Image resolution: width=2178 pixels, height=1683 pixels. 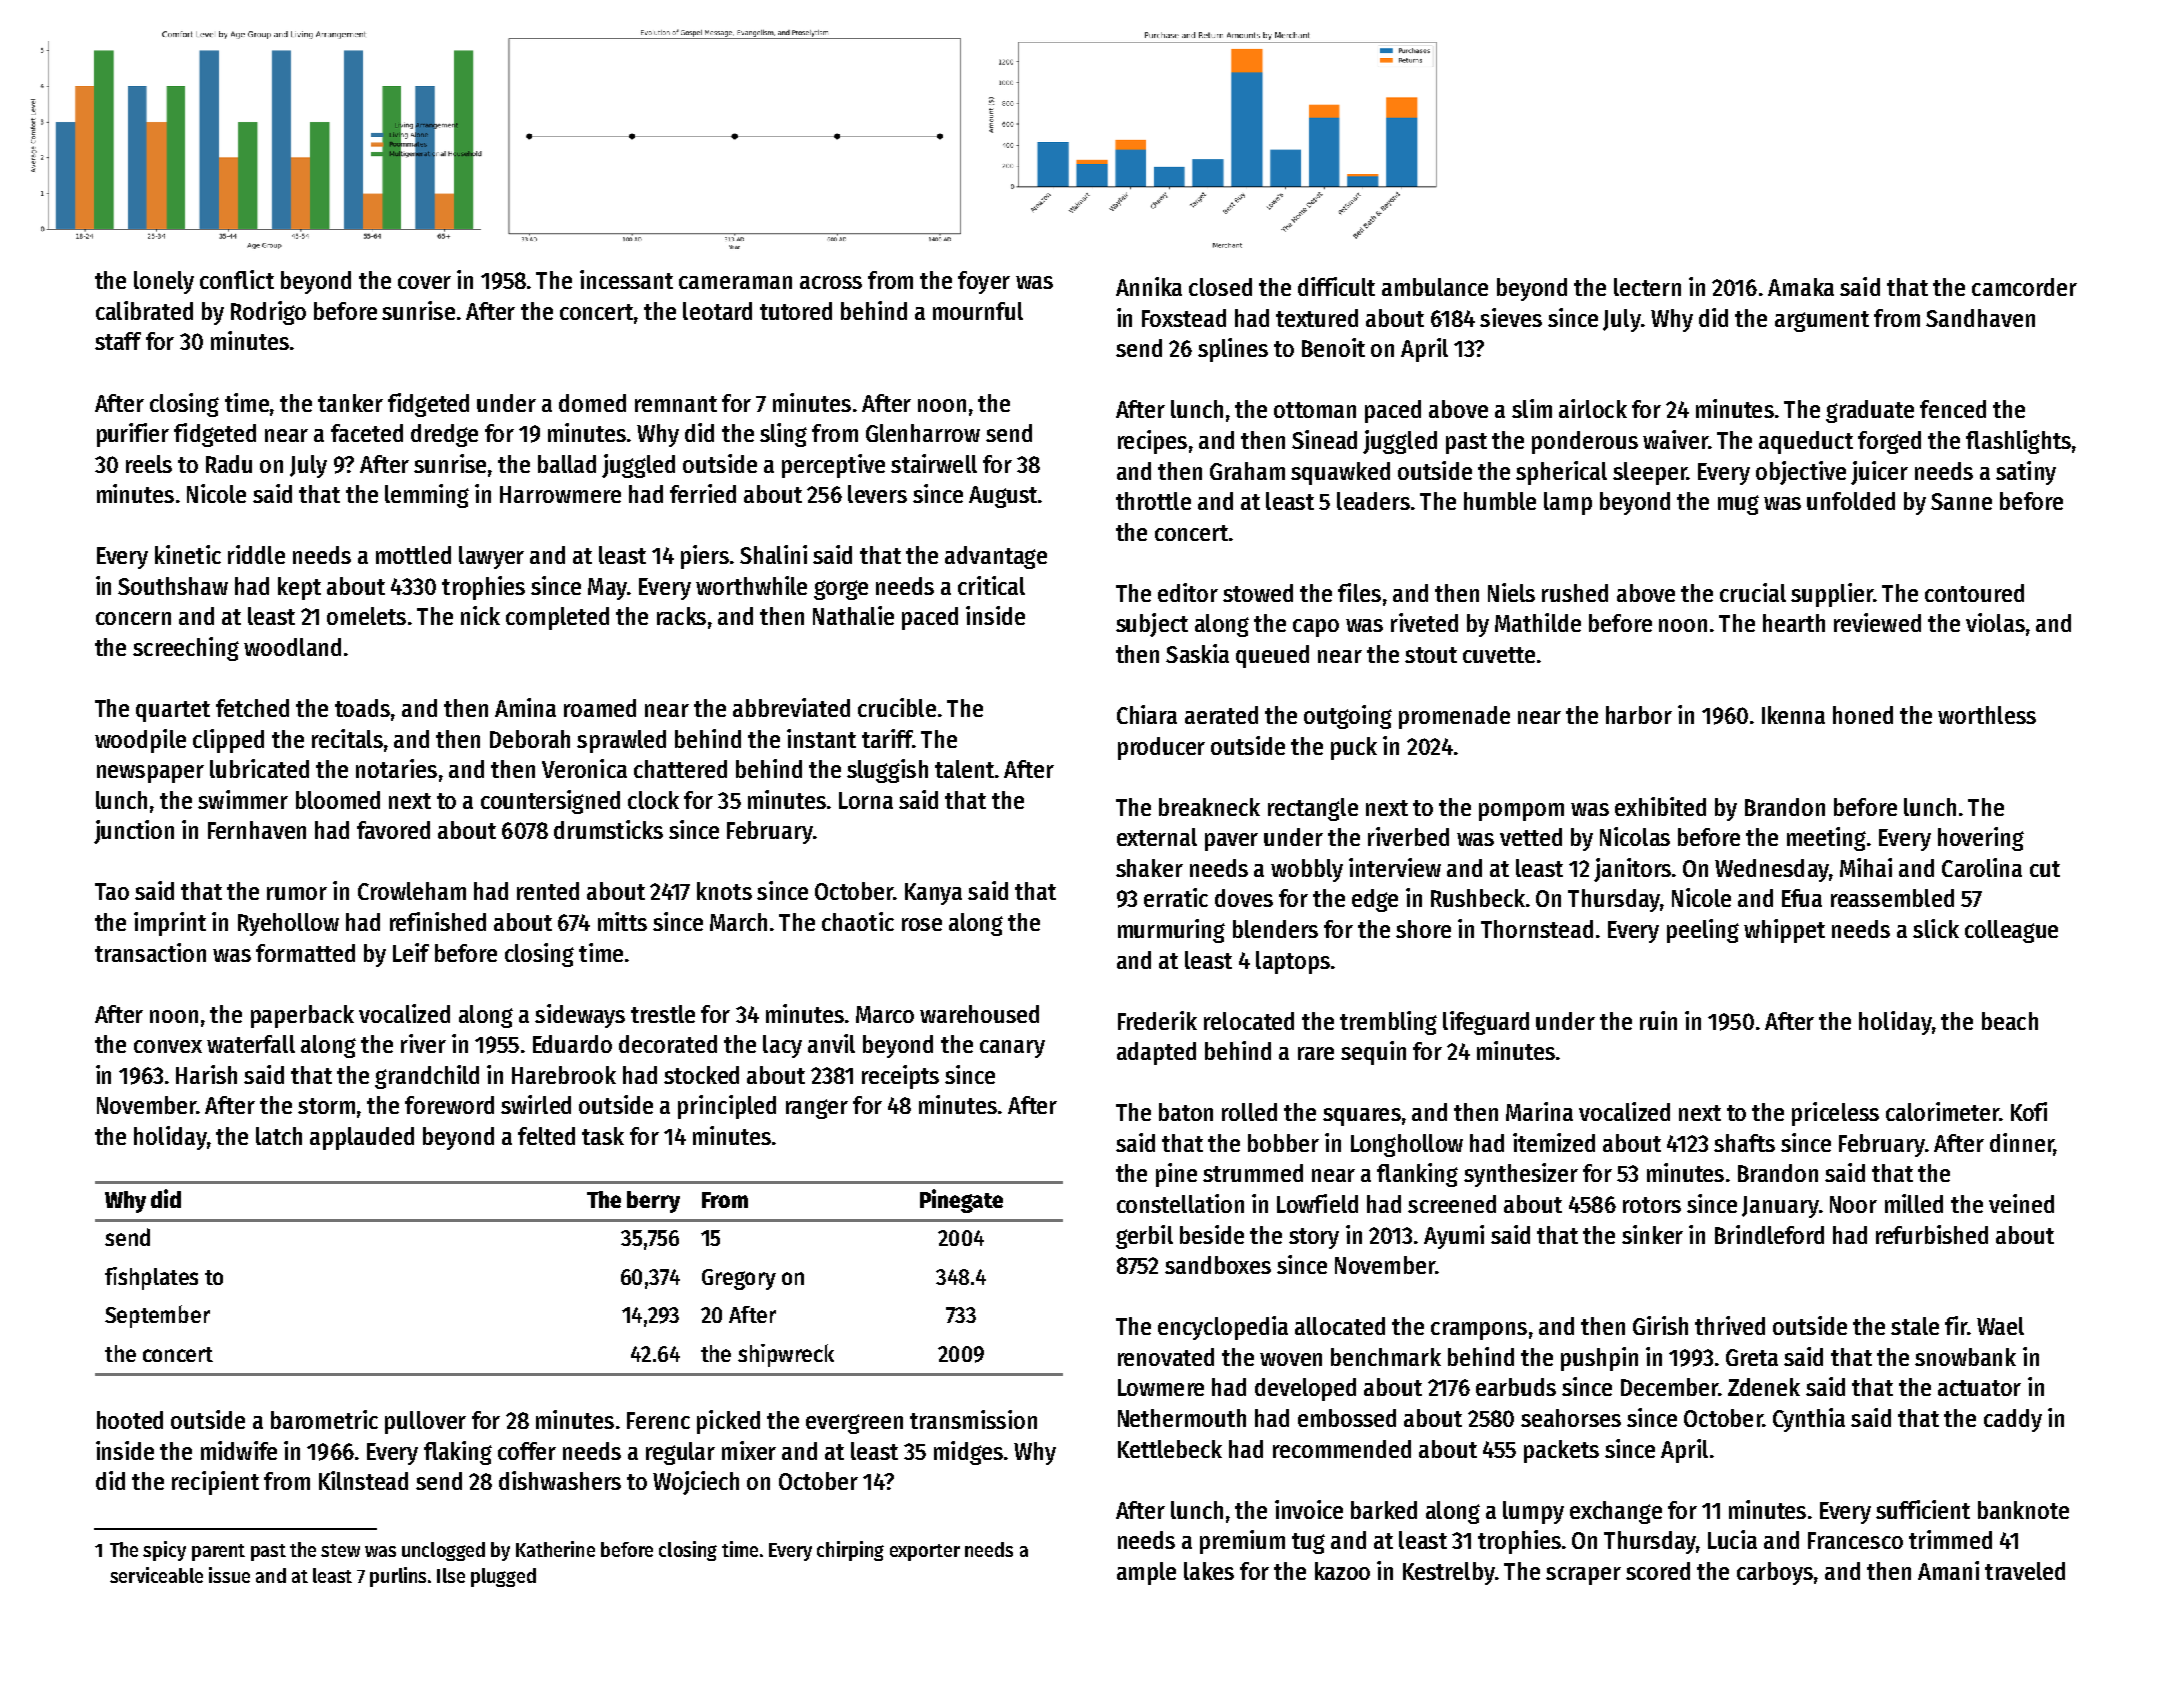 I want to click on concern, so click(x=133, y=618).
